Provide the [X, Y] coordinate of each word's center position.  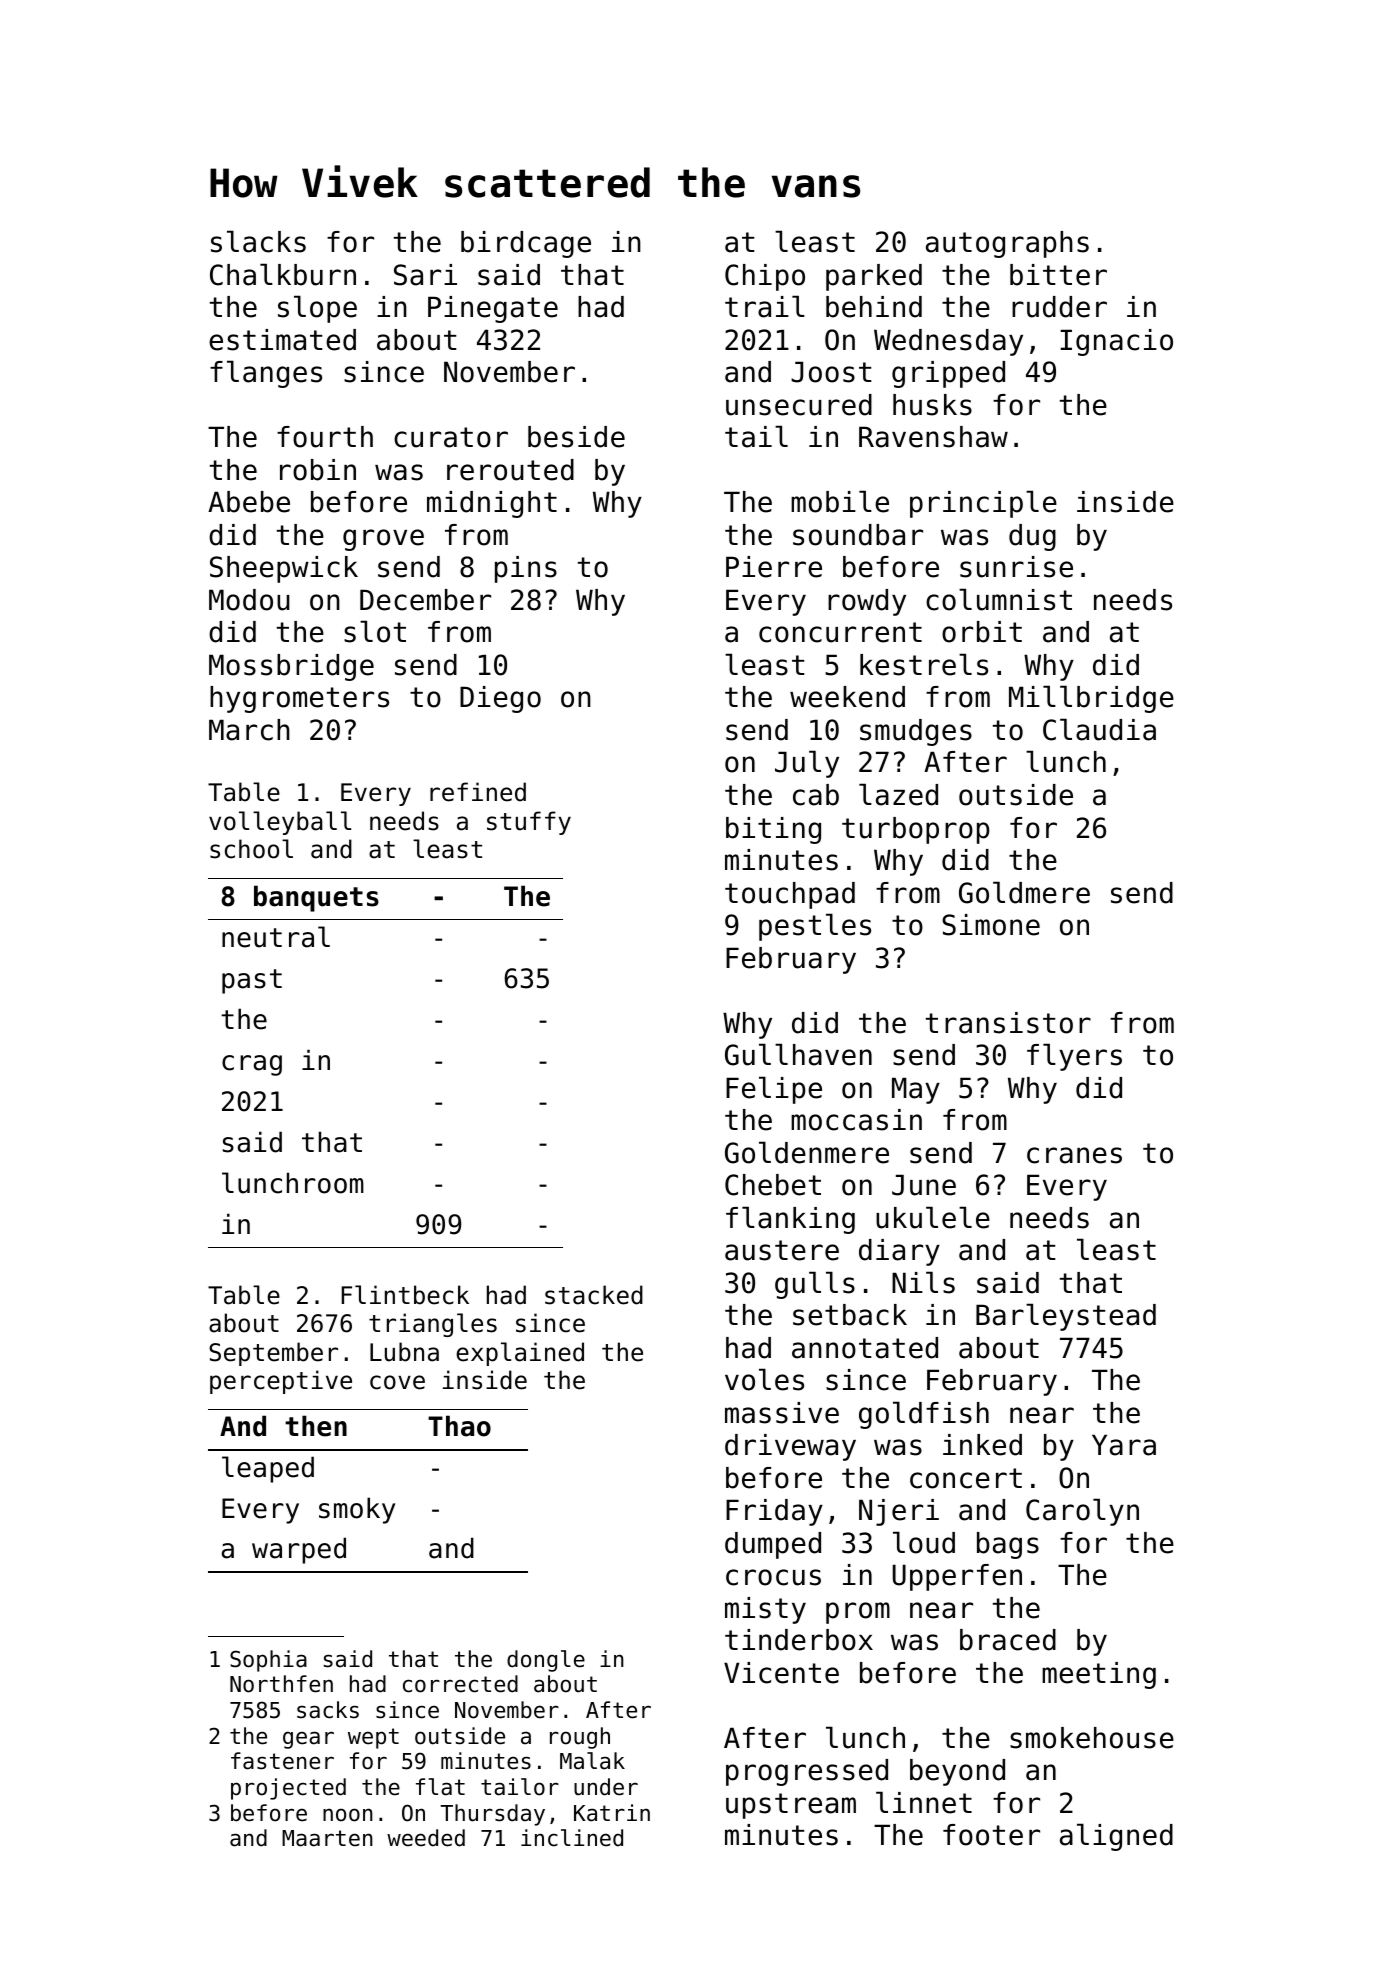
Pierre [774, 567]
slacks [258, 241]
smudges [916, 732]
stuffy [529, 823]
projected [288, 1789]
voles [764, 1379]
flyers [1074, 1057]
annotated [865, 1348]
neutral [276, 937]
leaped [268, 1469]
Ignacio [1116, 342]
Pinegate [493, 309]
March [249, 730]
